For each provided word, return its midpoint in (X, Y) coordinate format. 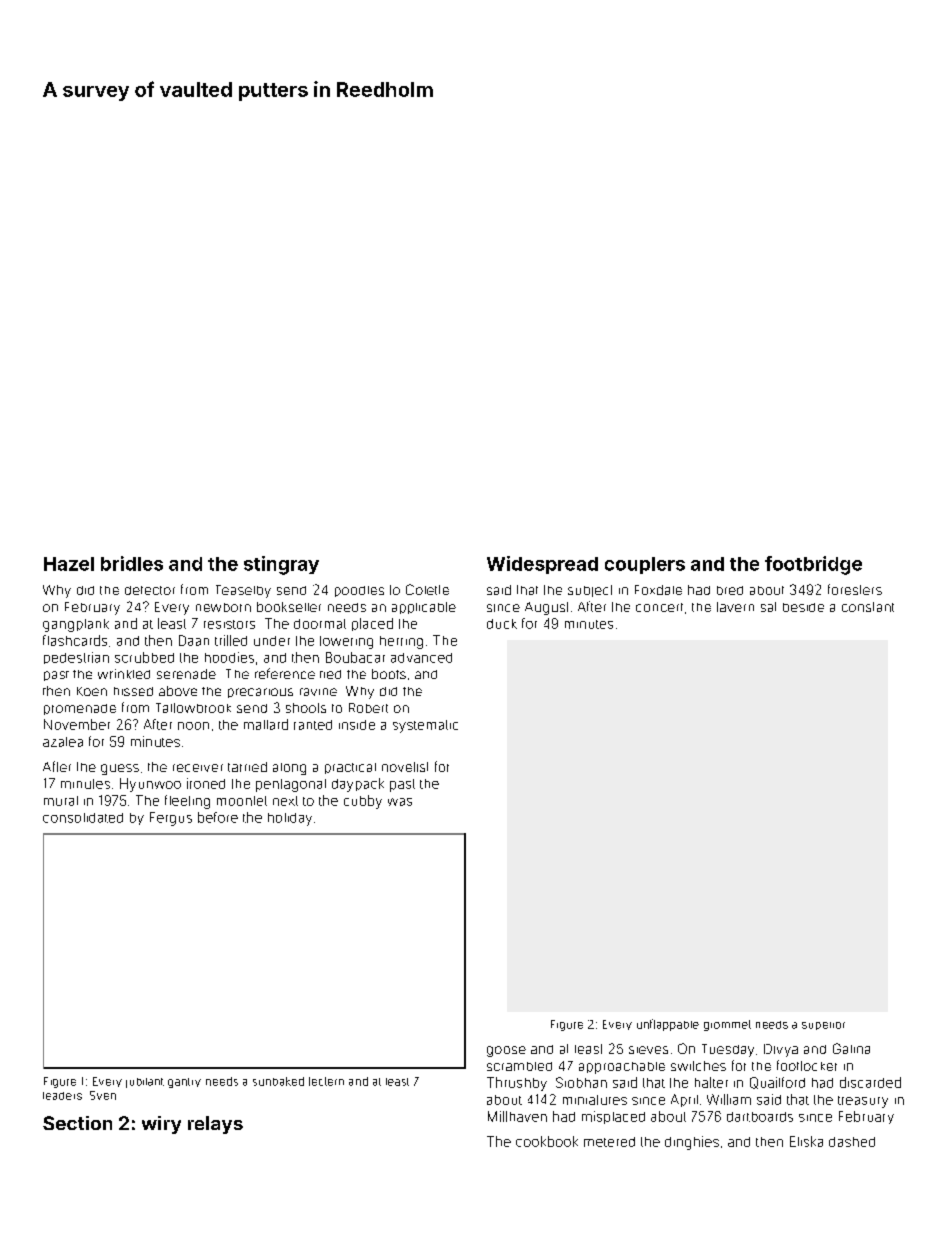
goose (506, 1051)
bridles (132, 563)
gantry (184, 1083)
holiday (290, 819)
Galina (851, 1048)
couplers (645, 565)
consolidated (83, 818)
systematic (425, 726)
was (400, 802)
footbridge (813, 565)
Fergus (171, 819)
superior (823, 1026)
